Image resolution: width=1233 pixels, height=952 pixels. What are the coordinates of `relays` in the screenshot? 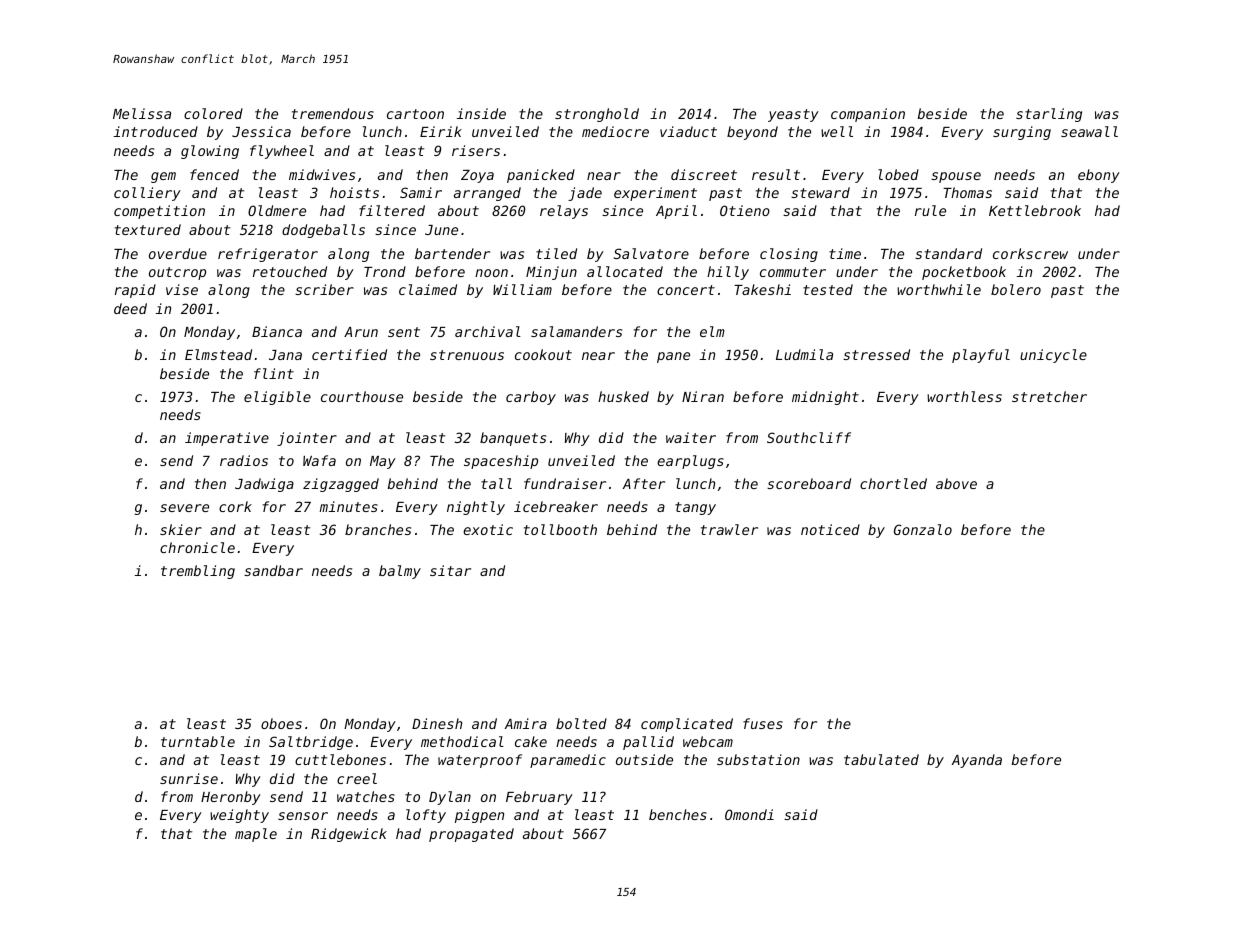 It's located at (564, 212).
